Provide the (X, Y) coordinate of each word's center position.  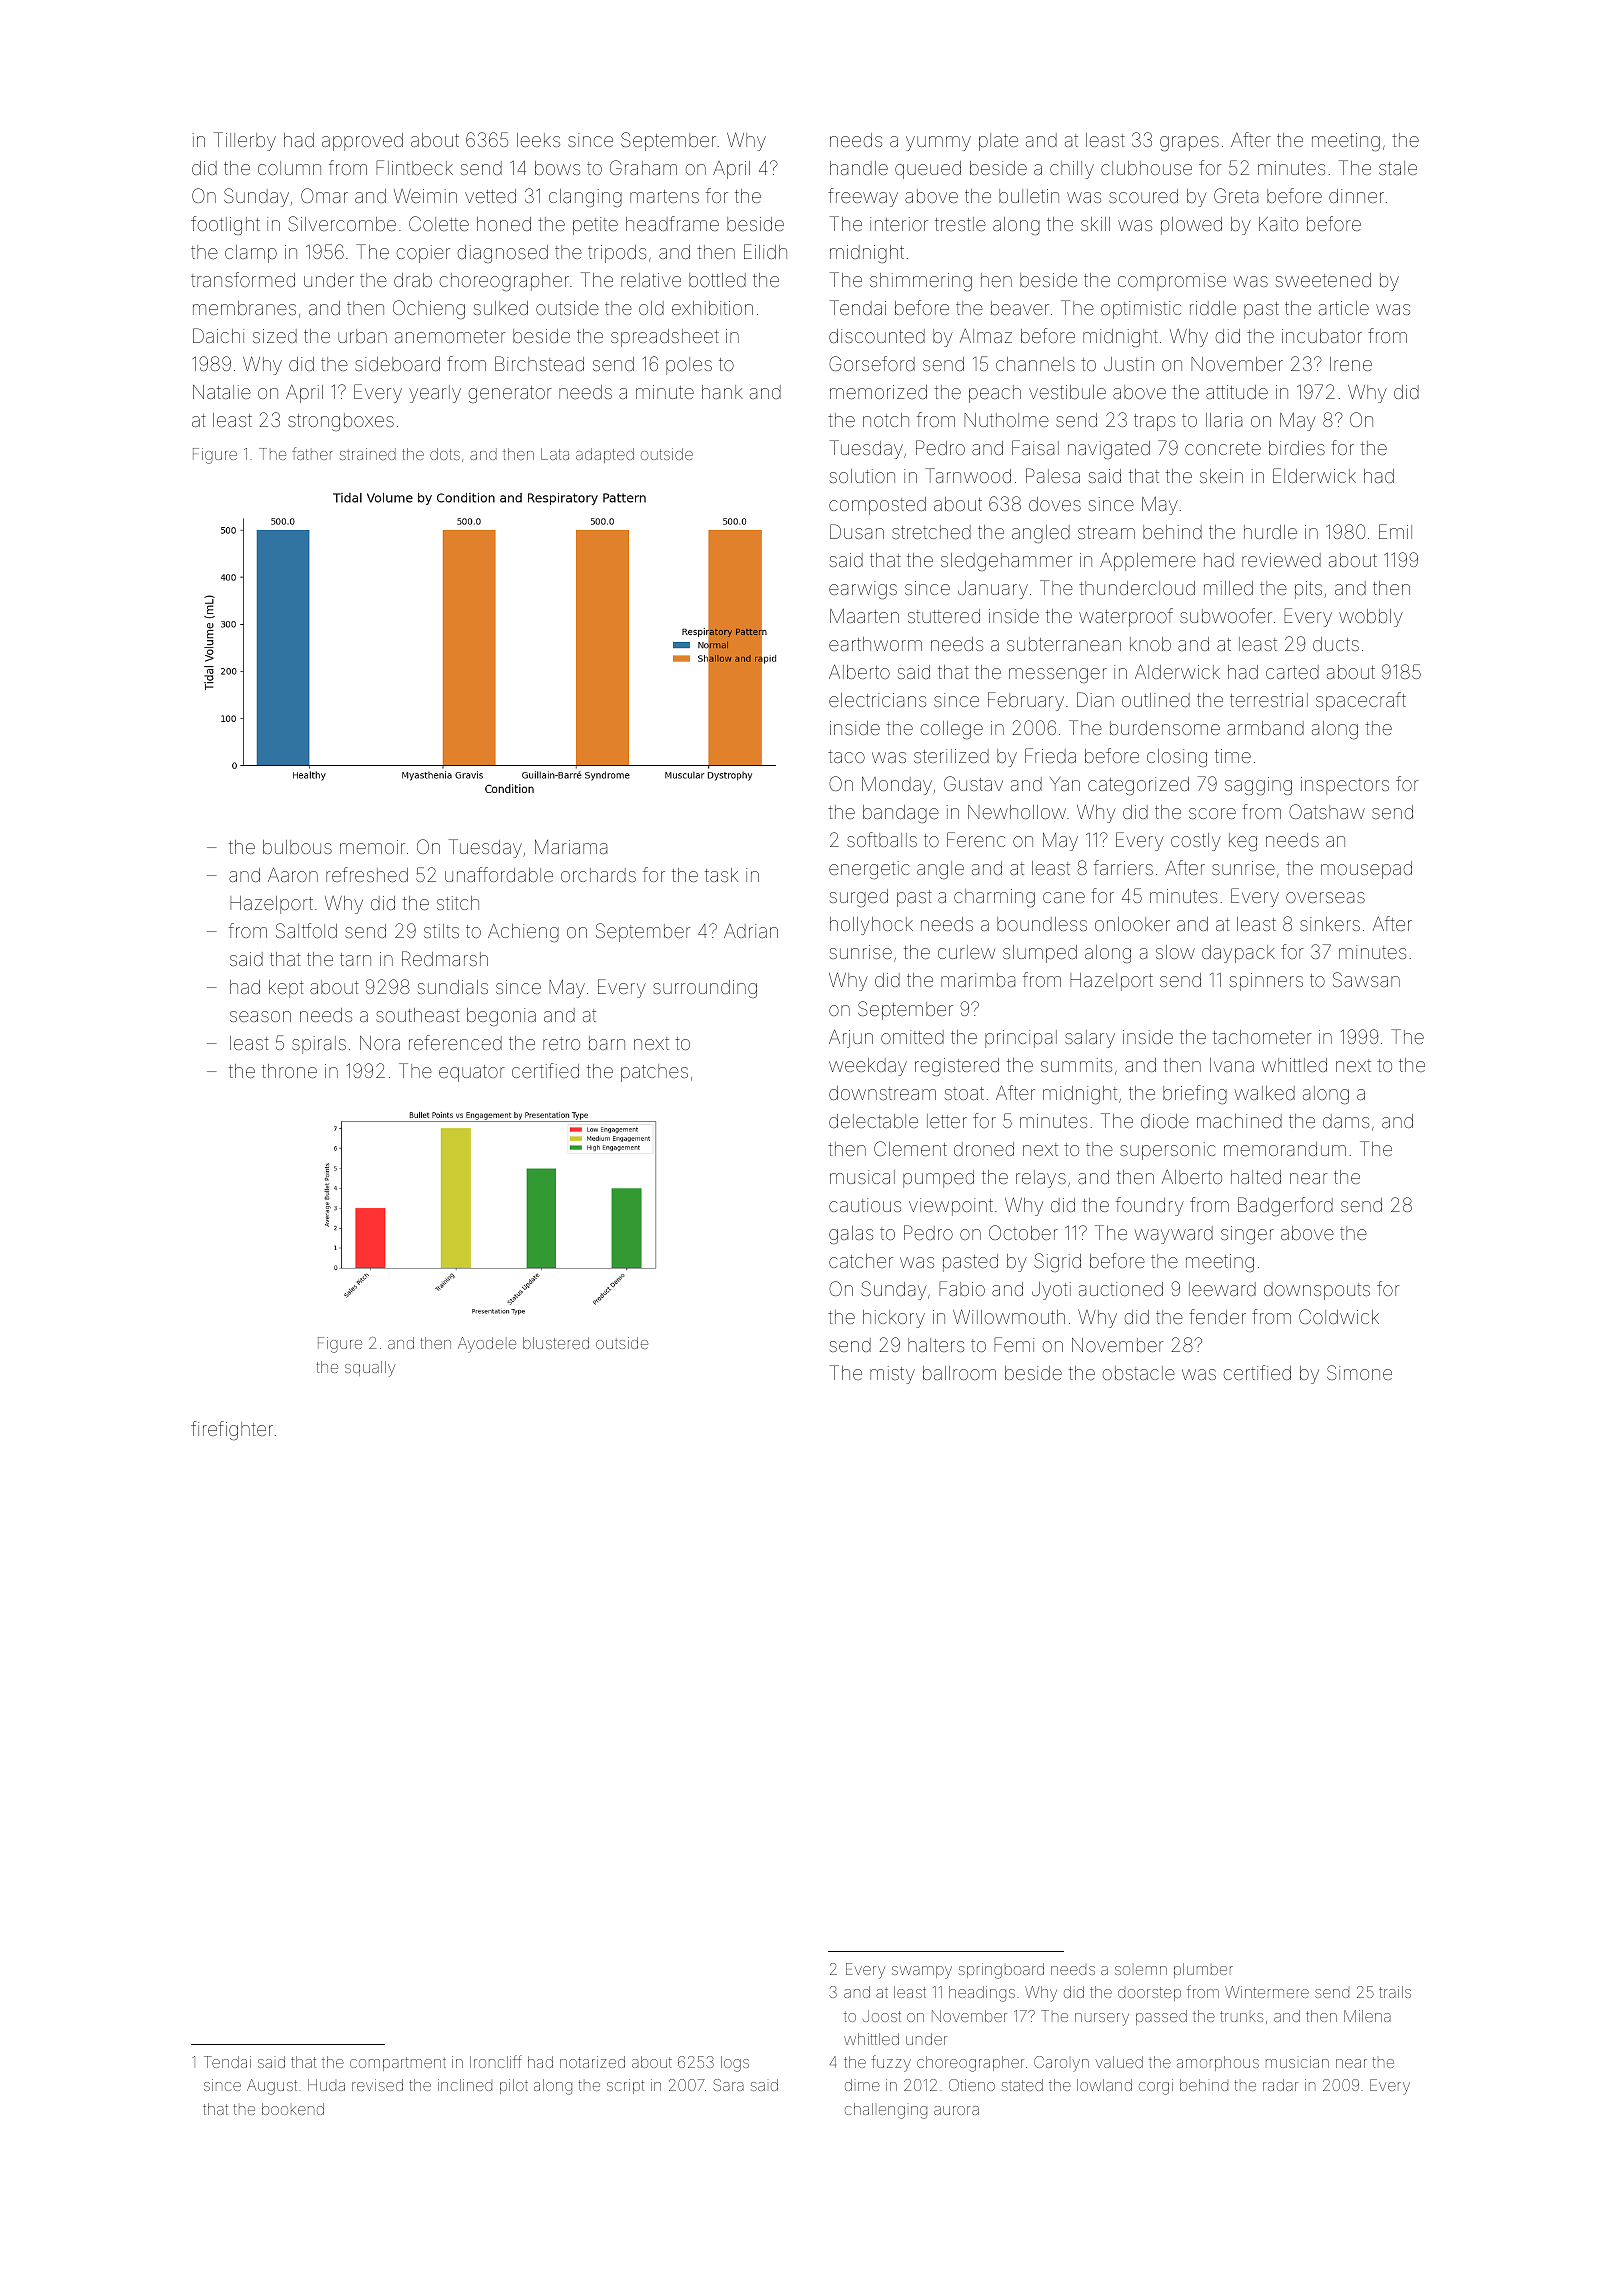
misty (892, 1375)
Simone (1359, 1372)
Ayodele (487, 1345)
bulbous (297, 847)
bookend (293, 2109)
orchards (598, 875)
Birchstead (539, 363)
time (1233, 756)
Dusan (857, 531)
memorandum (1285, 1149)
